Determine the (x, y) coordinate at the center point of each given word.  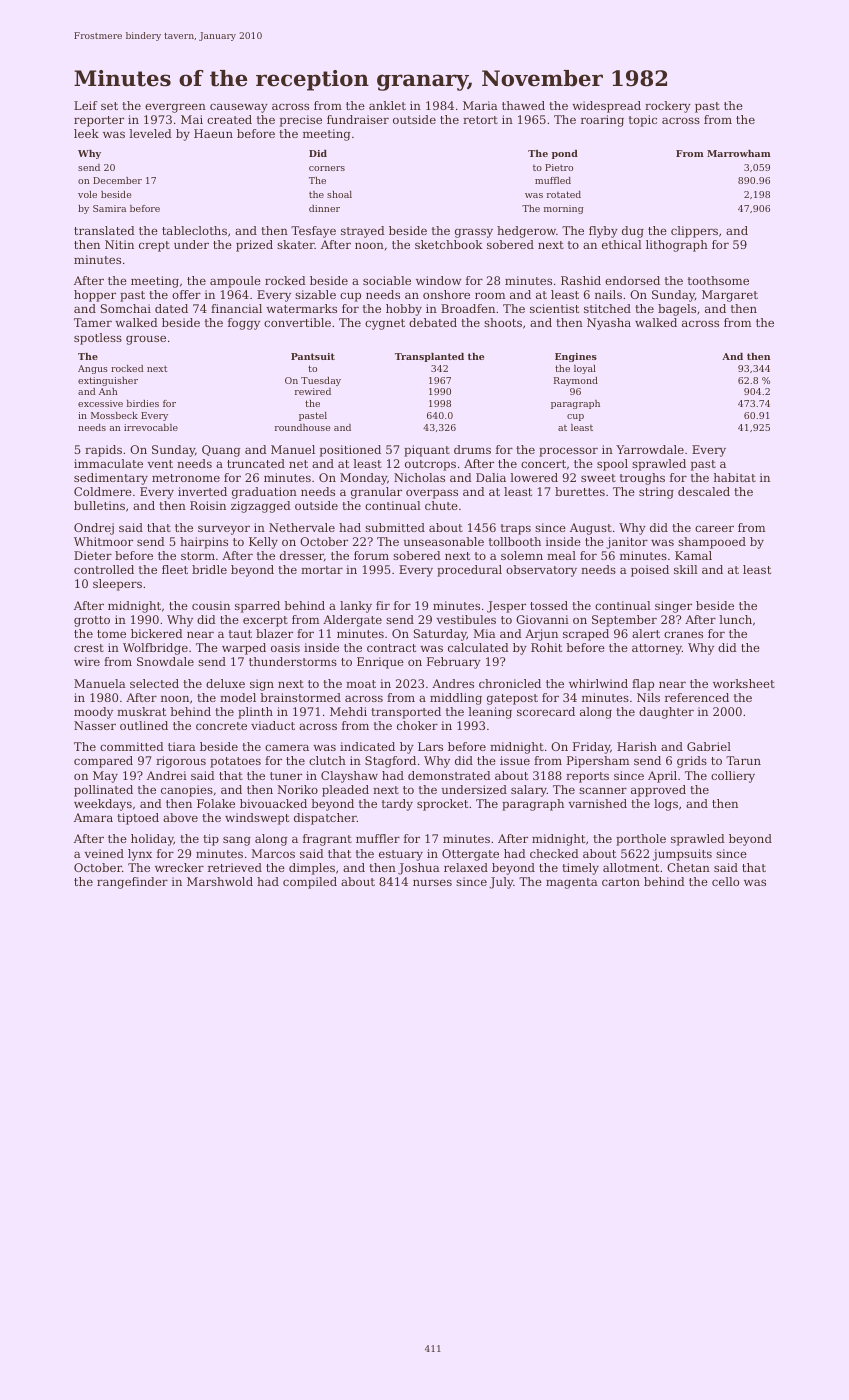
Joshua (419, 869)
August (591, 529)
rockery (668, 107)
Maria (480, 105)
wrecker (179, 867)
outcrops (430, 465)
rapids (103, 451)
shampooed (712, 543)
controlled (104, 569)
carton (621, 882)
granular (376, 493)
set (109, 106)
